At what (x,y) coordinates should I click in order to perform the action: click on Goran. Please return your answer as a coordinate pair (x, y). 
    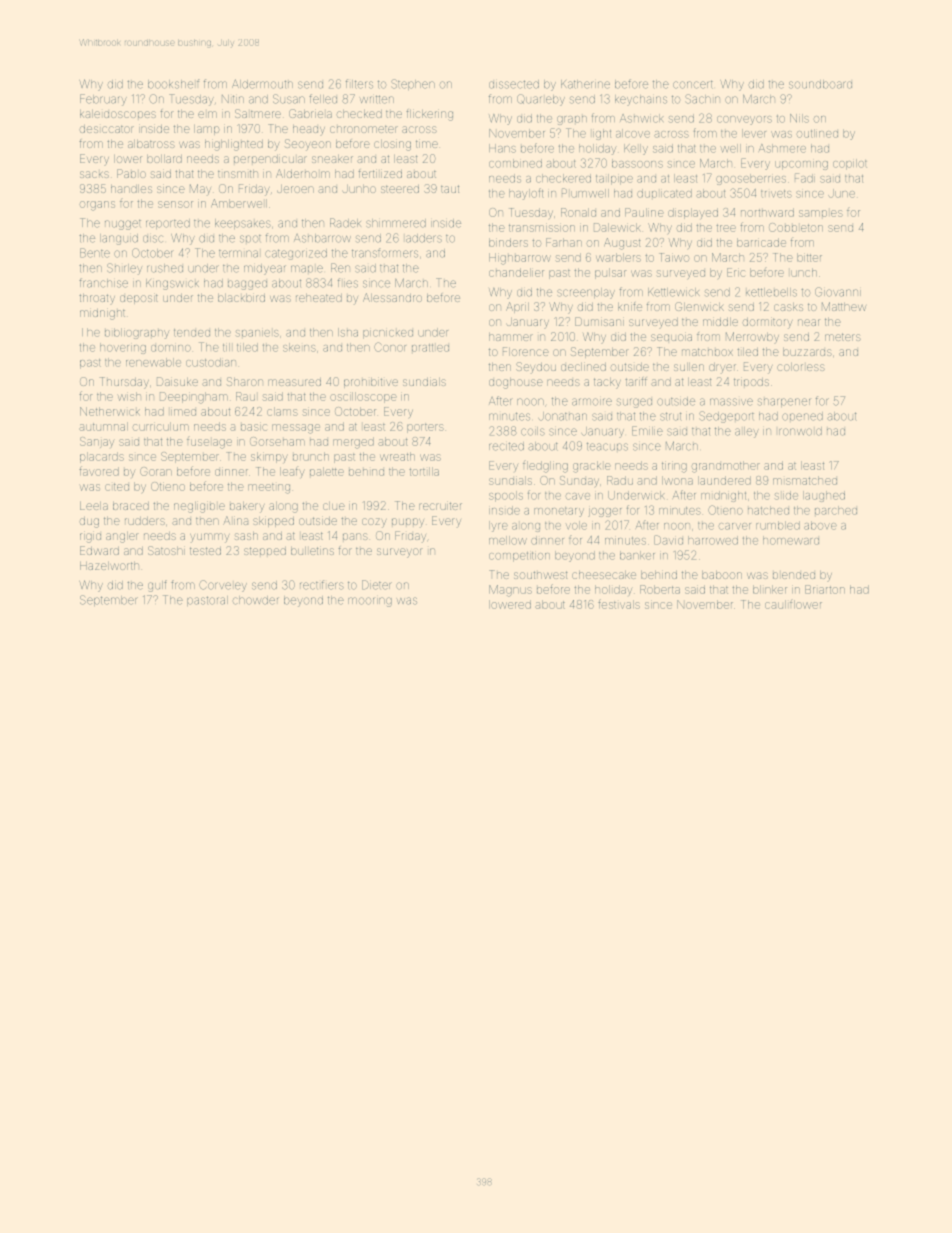
    Looking at the image, I should click on (156, 471).
